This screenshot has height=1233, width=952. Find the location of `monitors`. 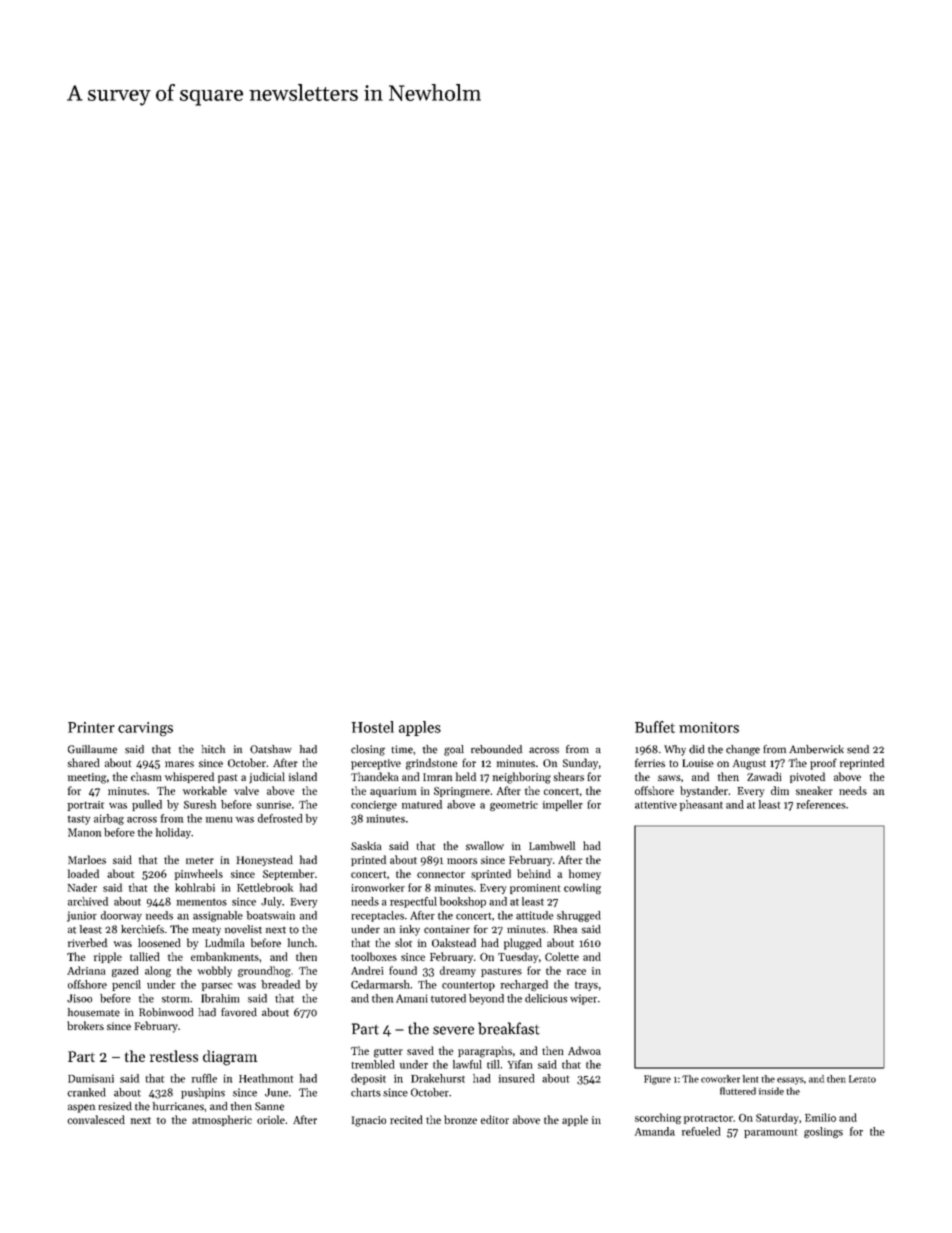

monitors is located at coordinates (709, 727).
